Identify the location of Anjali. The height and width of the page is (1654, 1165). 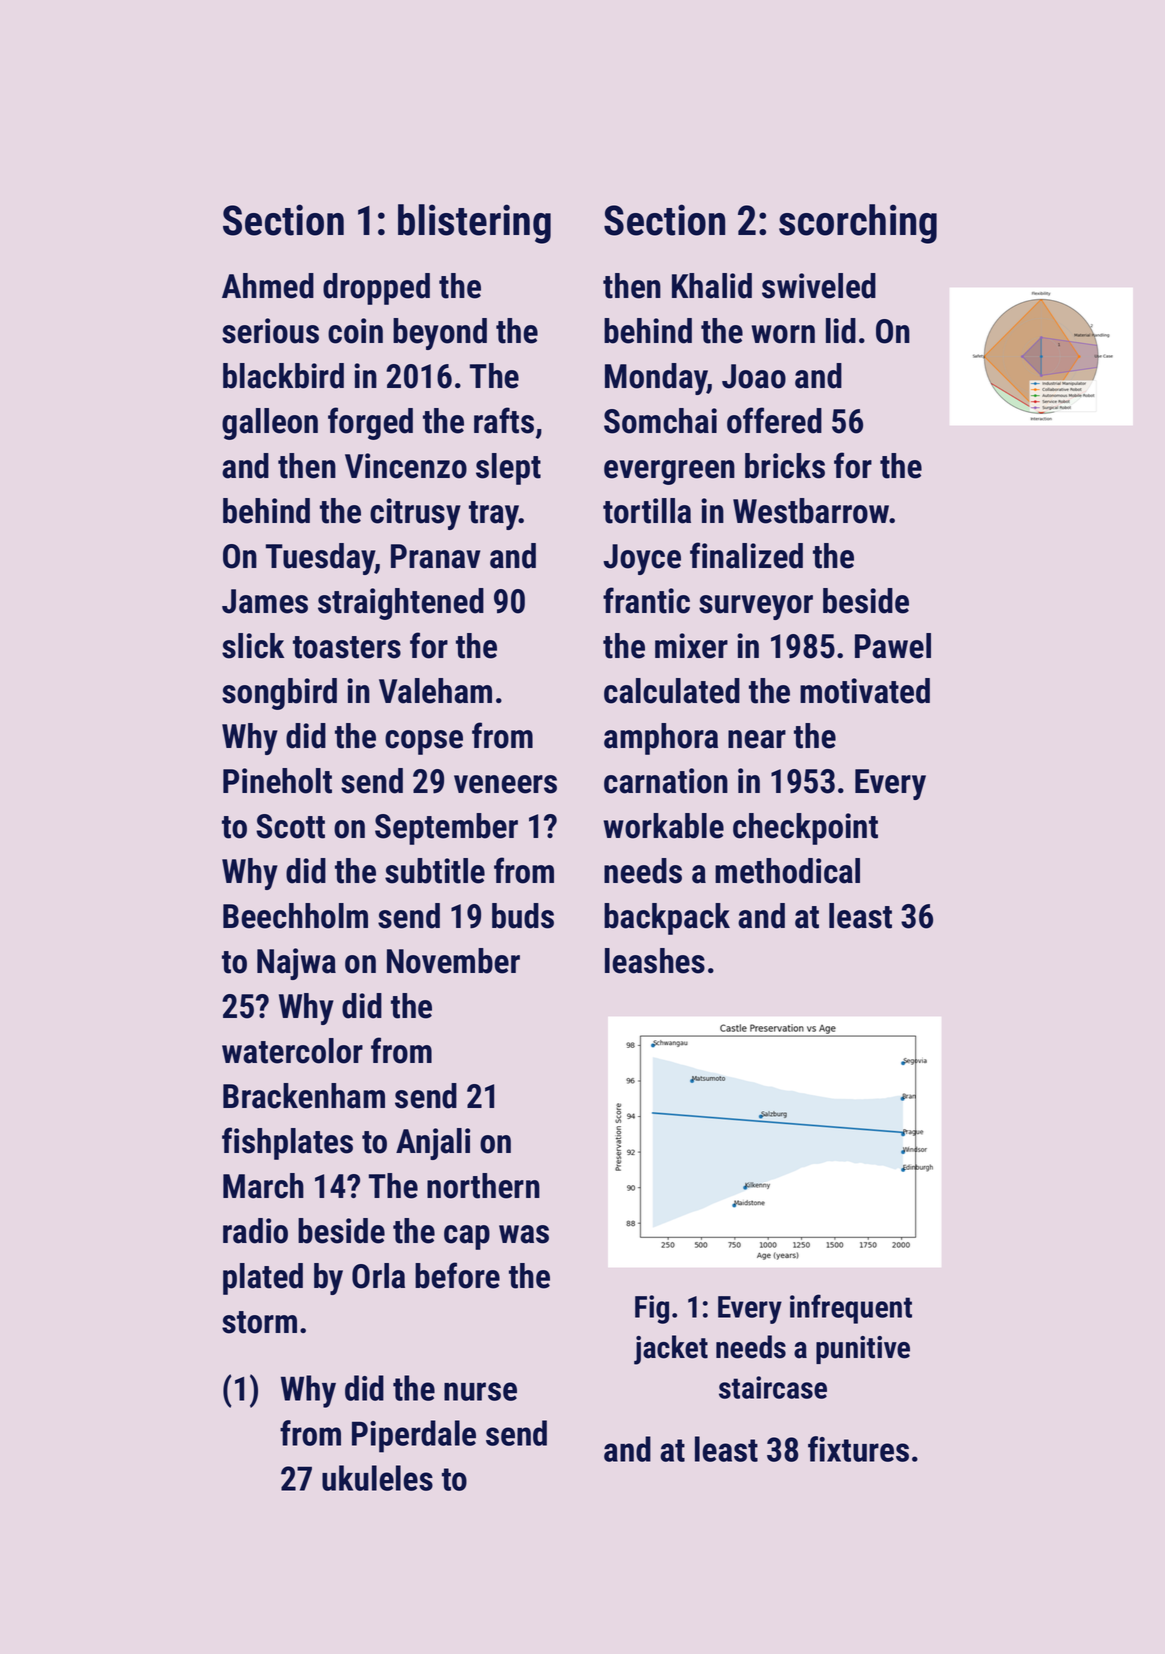
(433, 1144).
